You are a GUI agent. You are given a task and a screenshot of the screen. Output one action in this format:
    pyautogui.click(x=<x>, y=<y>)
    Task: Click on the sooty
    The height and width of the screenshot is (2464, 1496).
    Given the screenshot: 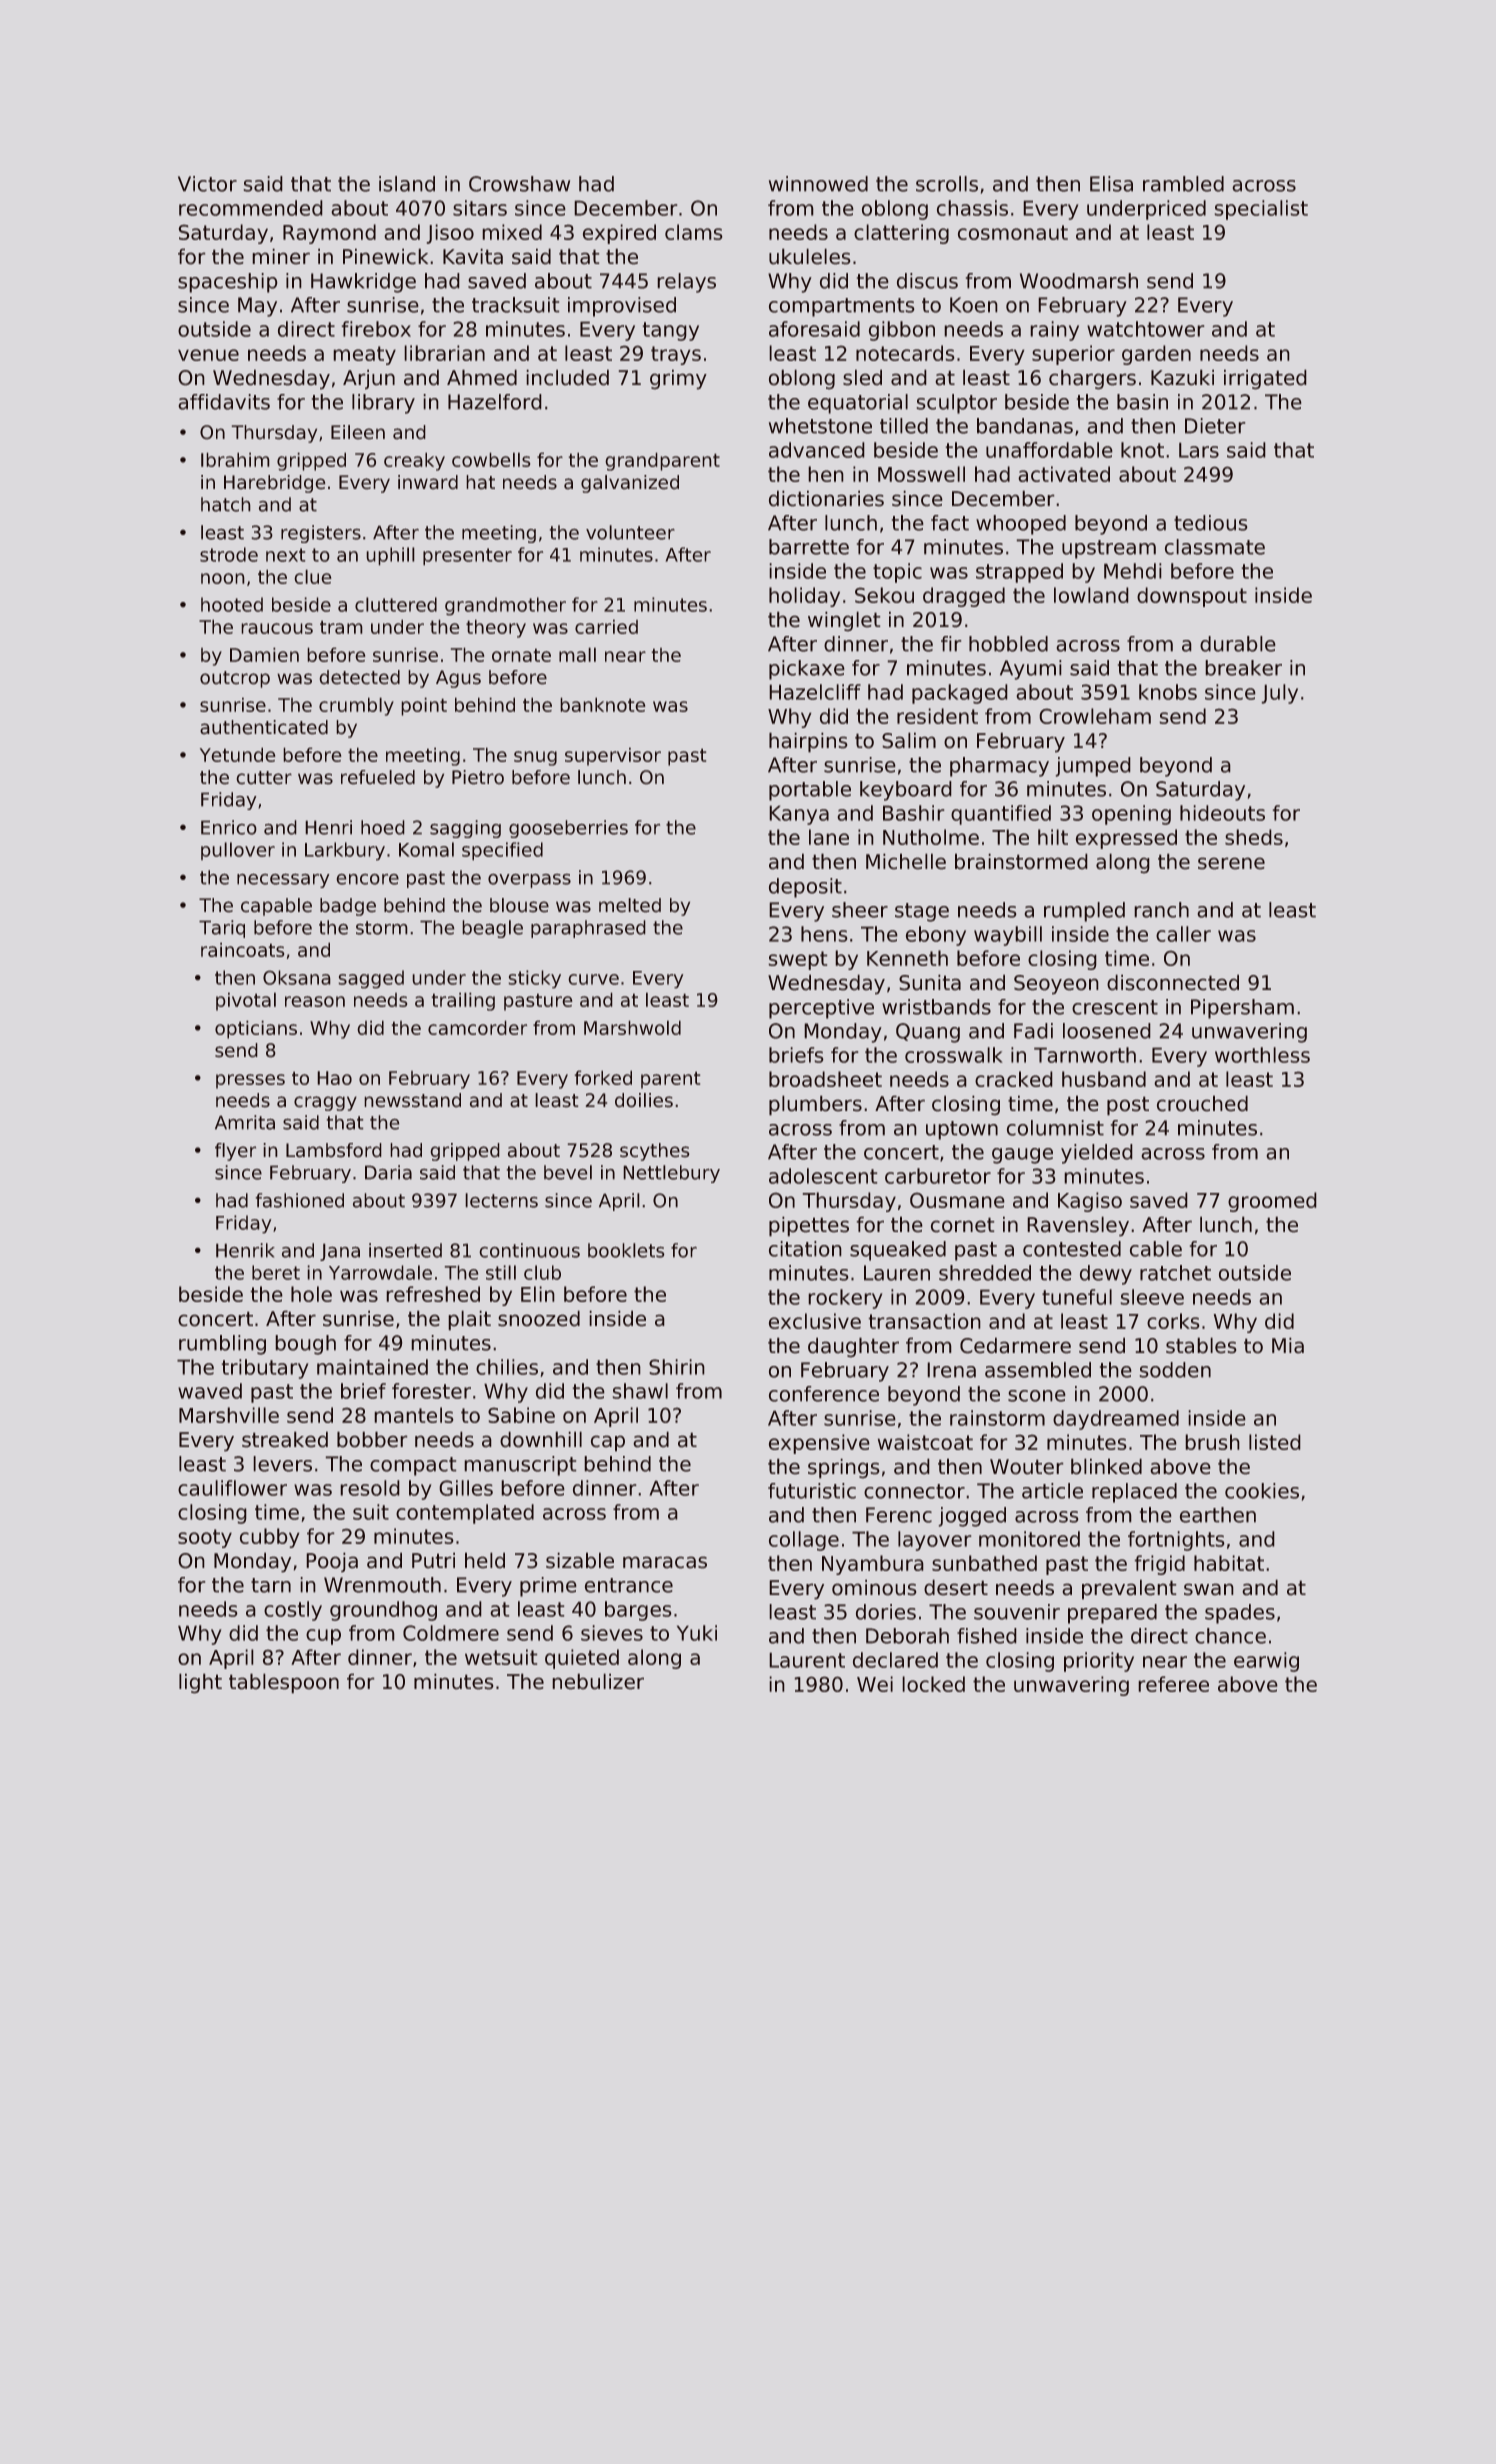 What is the action you would take?
    pyautogui.click(x=205, y=1538)
